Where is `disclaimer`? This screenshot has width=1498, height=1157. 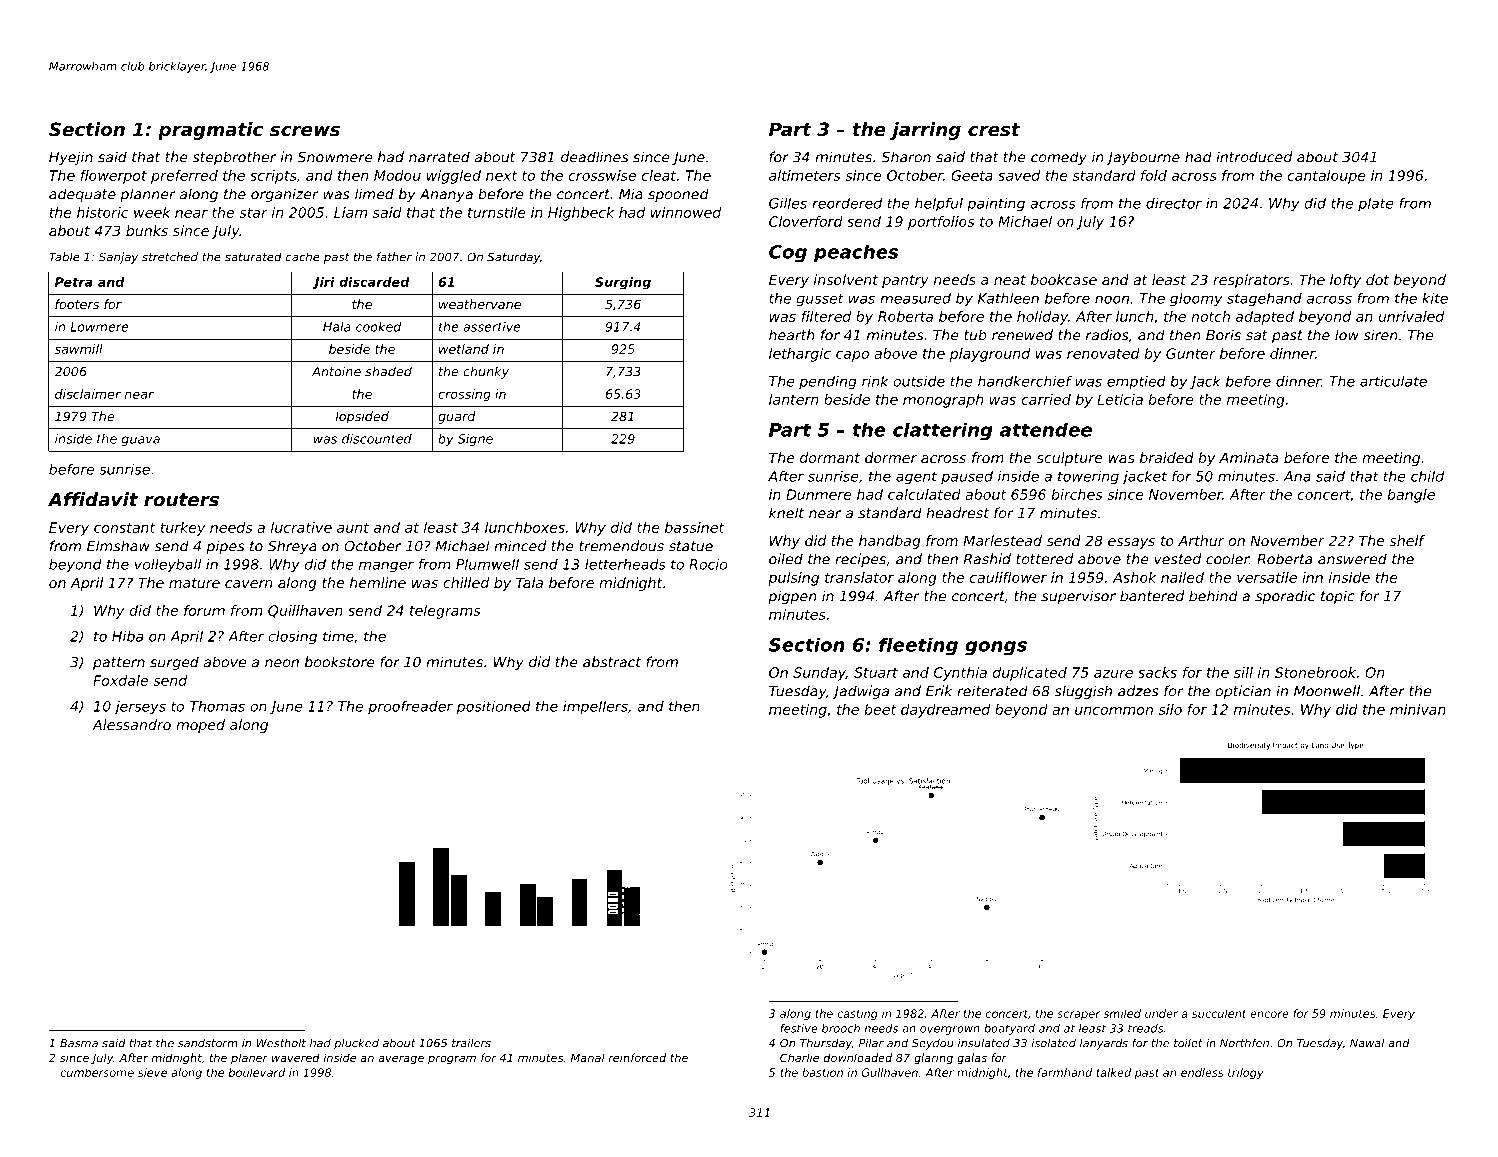
disclaimer is located at coordinates (88, 394).
